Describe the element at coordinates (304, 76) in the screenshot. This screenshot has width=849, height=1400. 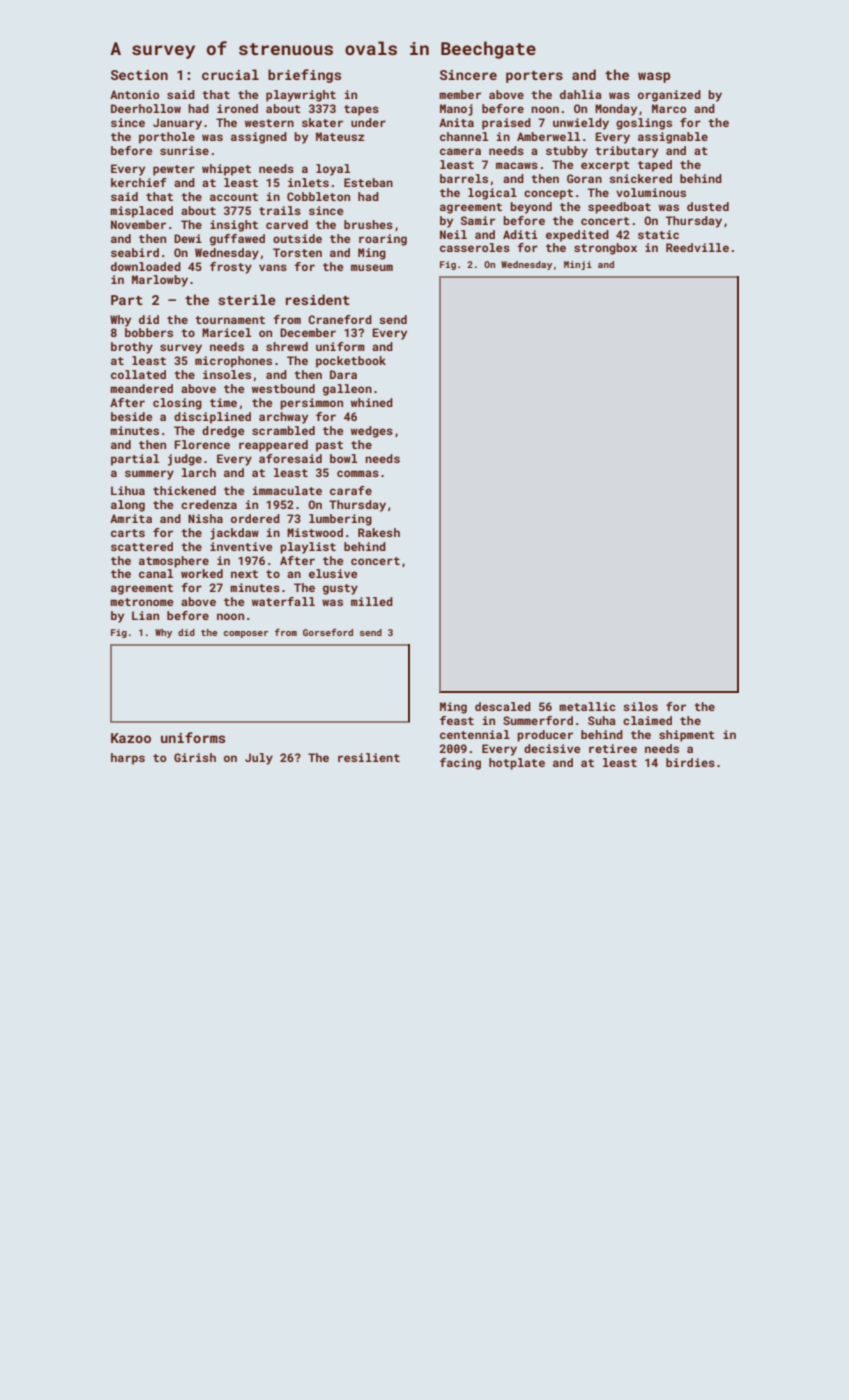
I see `briefings` at that location.
